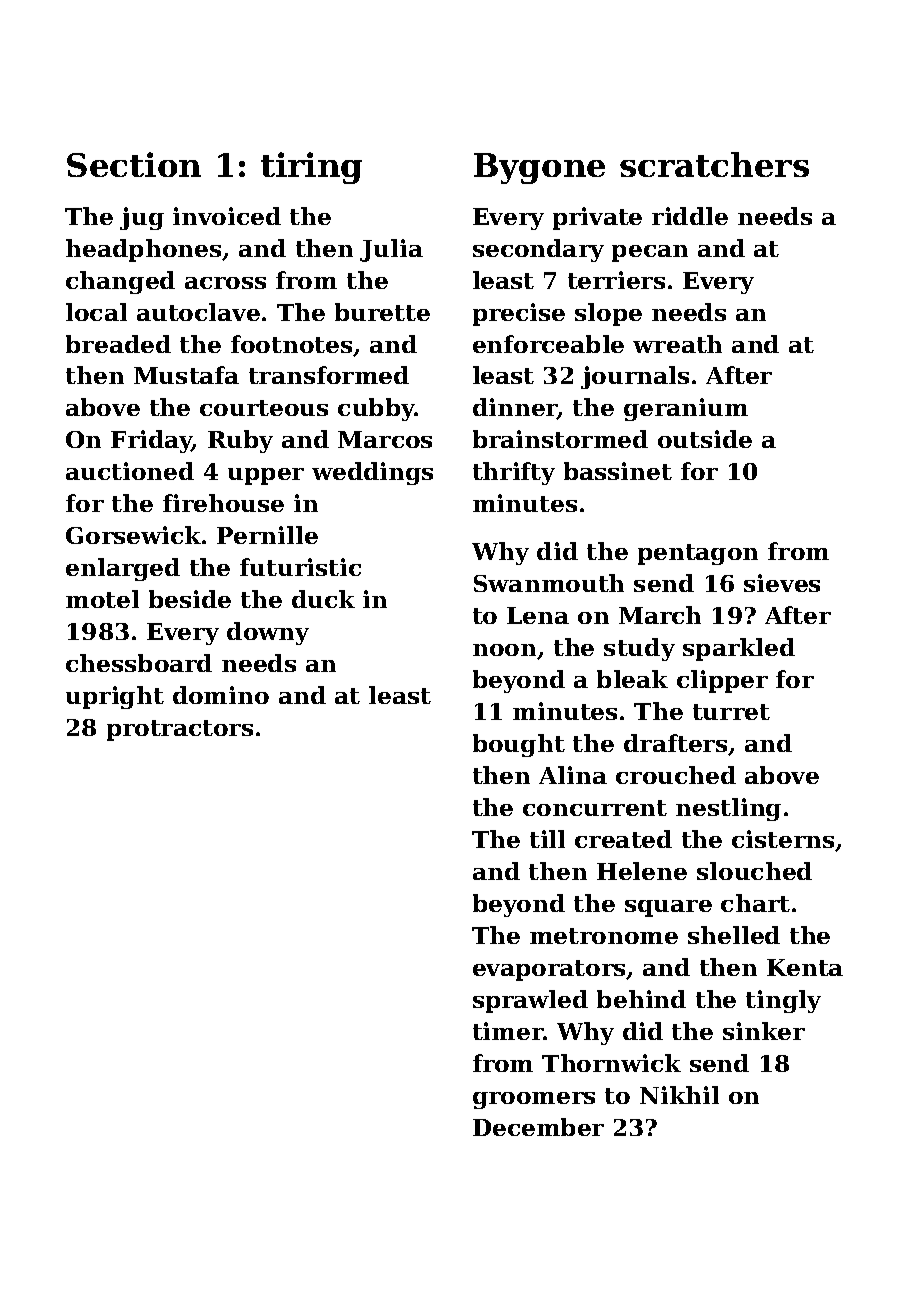 Image resolution: width=910 pixels, height=1292 pixels. What do you see at coordinates (120, 282) in the page?
I see `changed` at bounding box center [120, 282].
